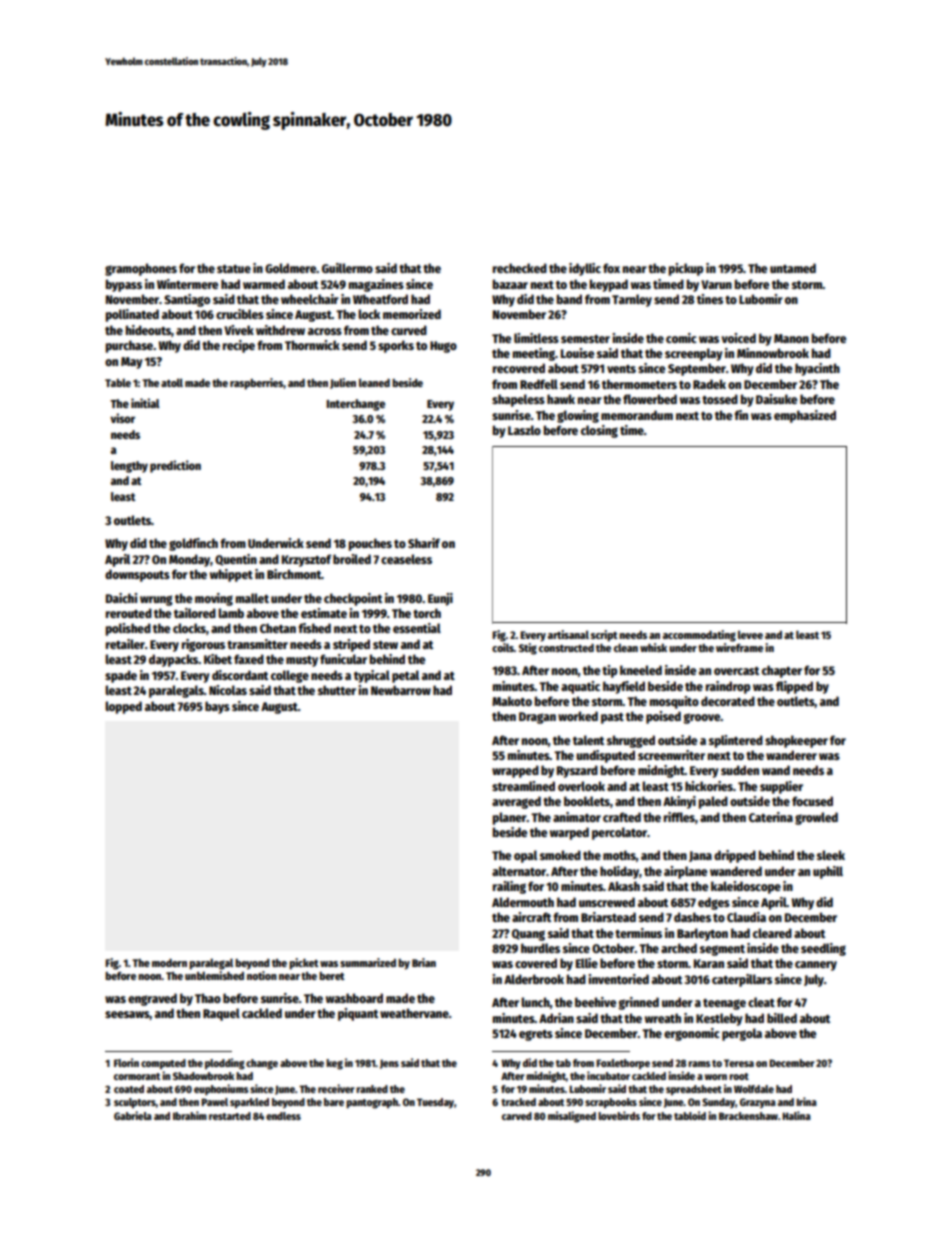  I want to click on levee, so click(750, 634).
